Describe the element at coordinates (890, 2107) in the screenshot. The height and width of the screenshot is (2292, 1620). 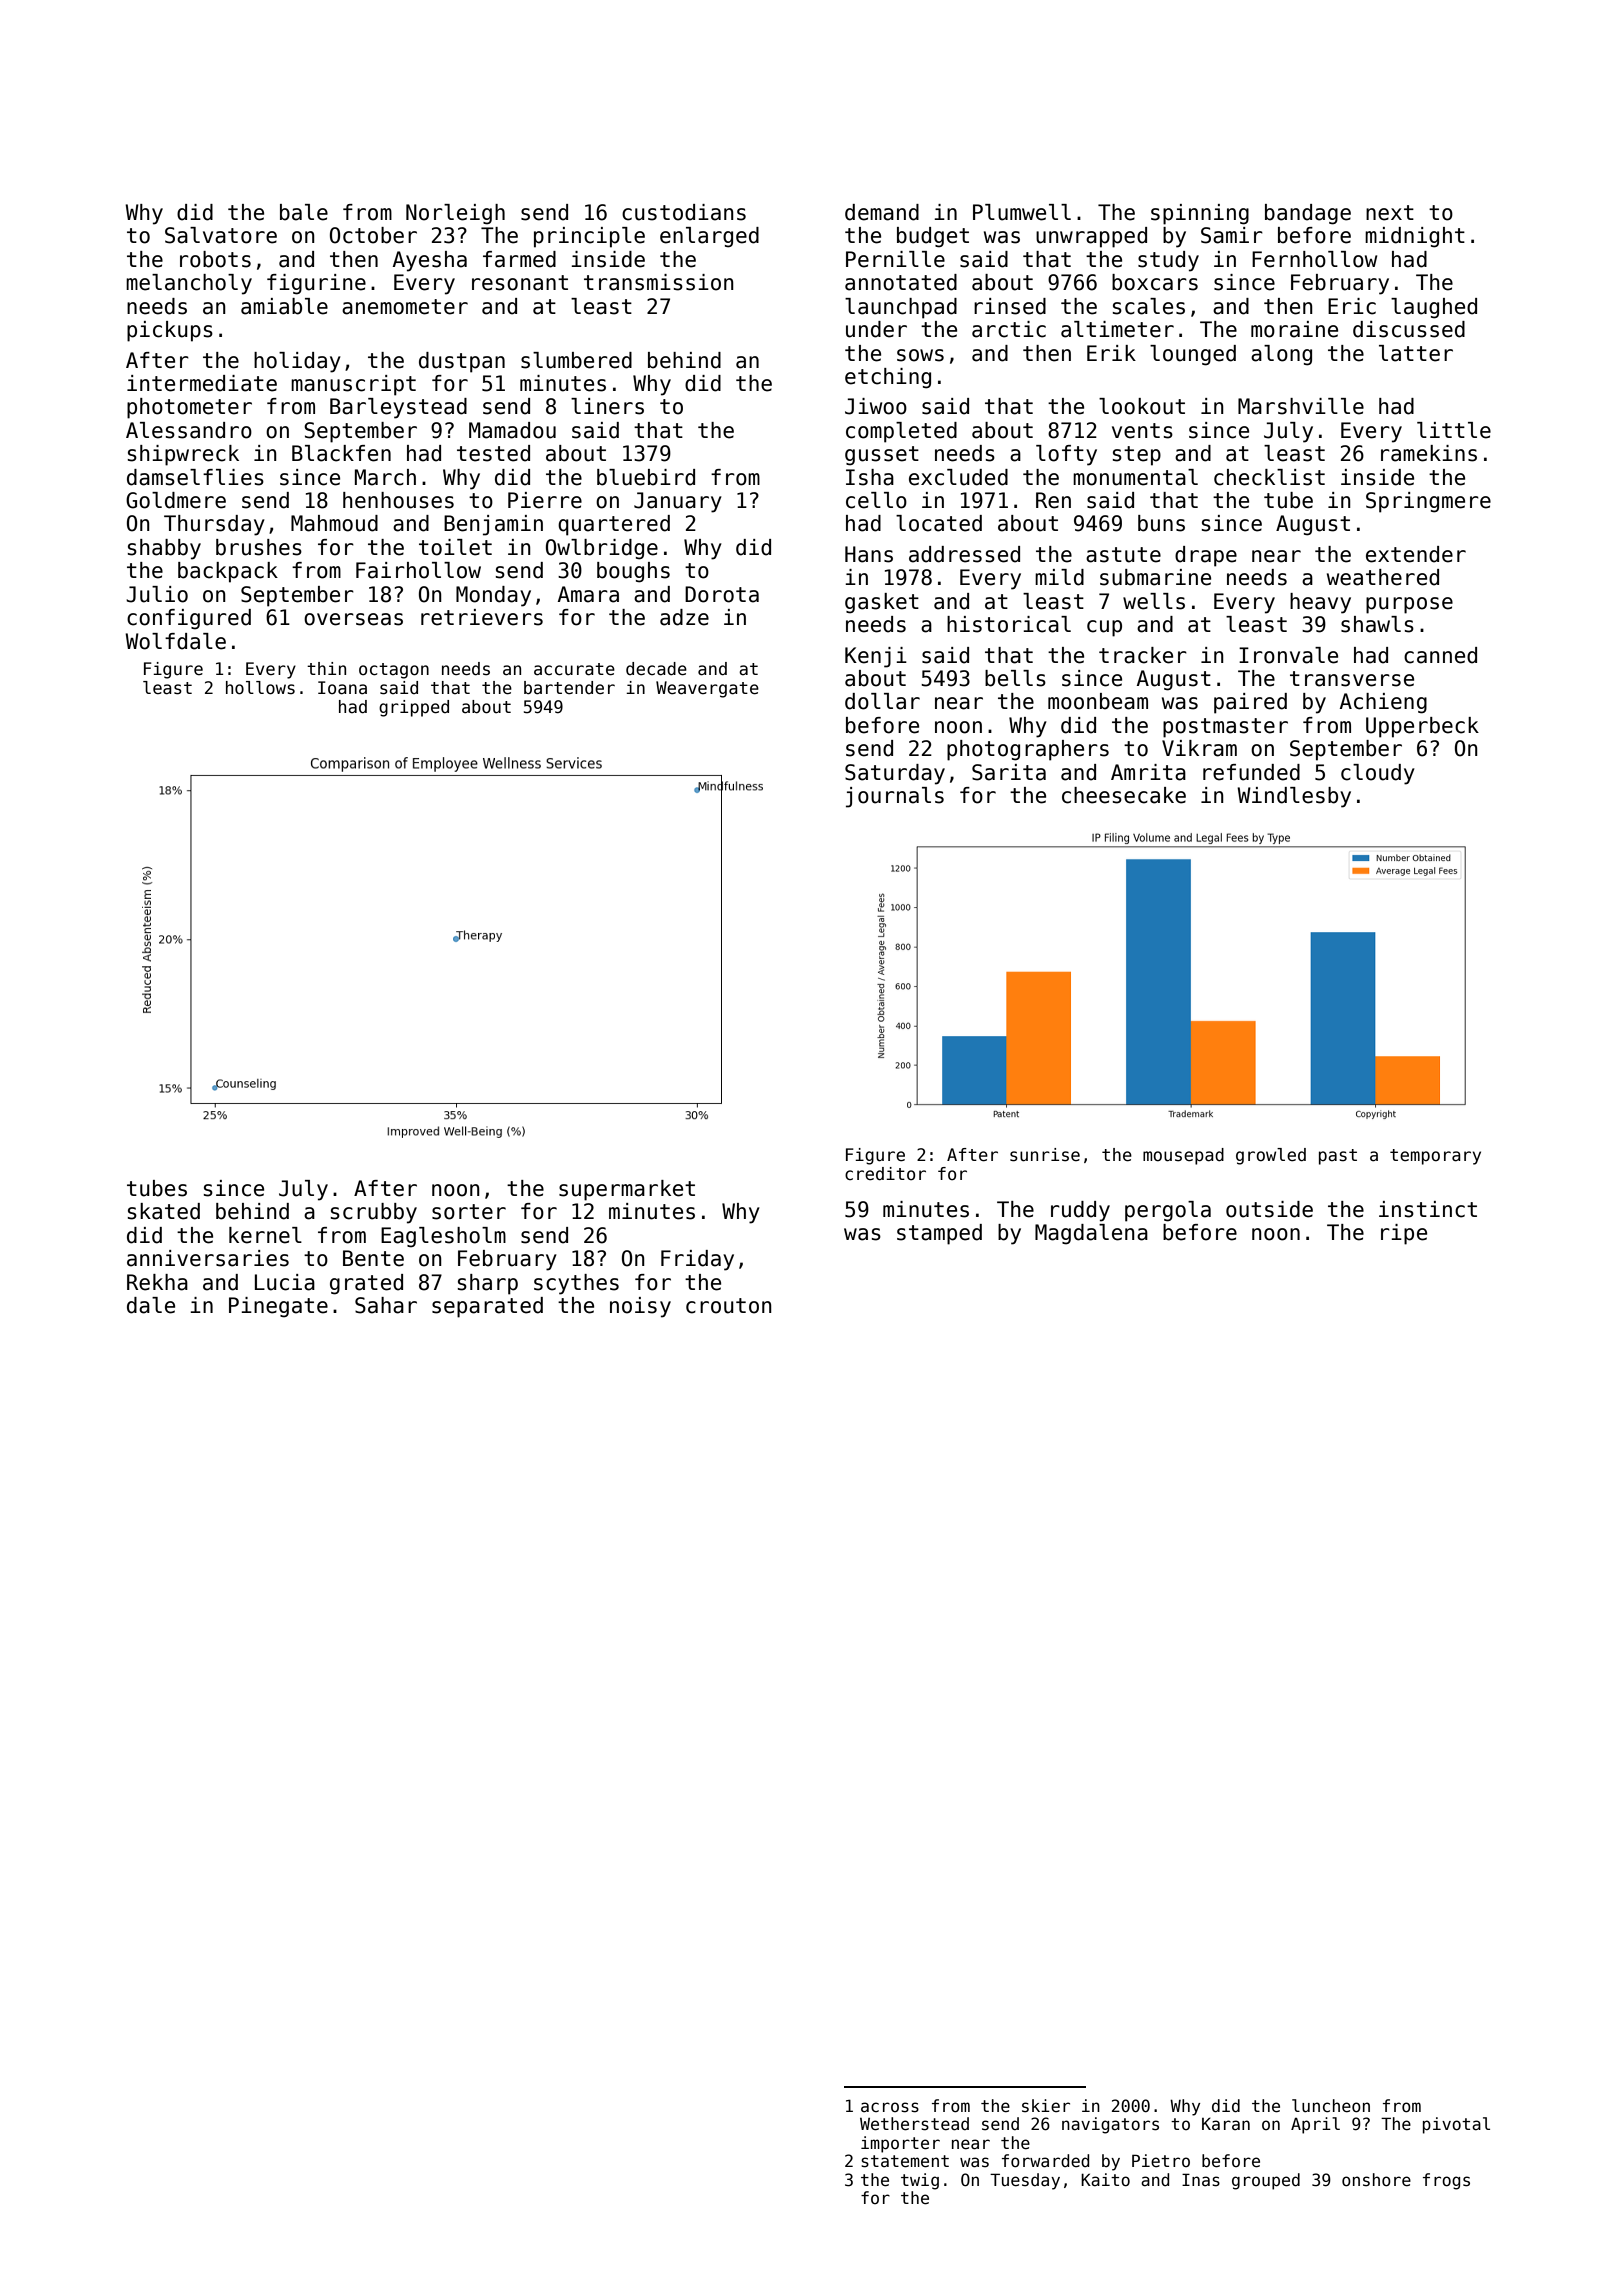
I see `across` at that location.
